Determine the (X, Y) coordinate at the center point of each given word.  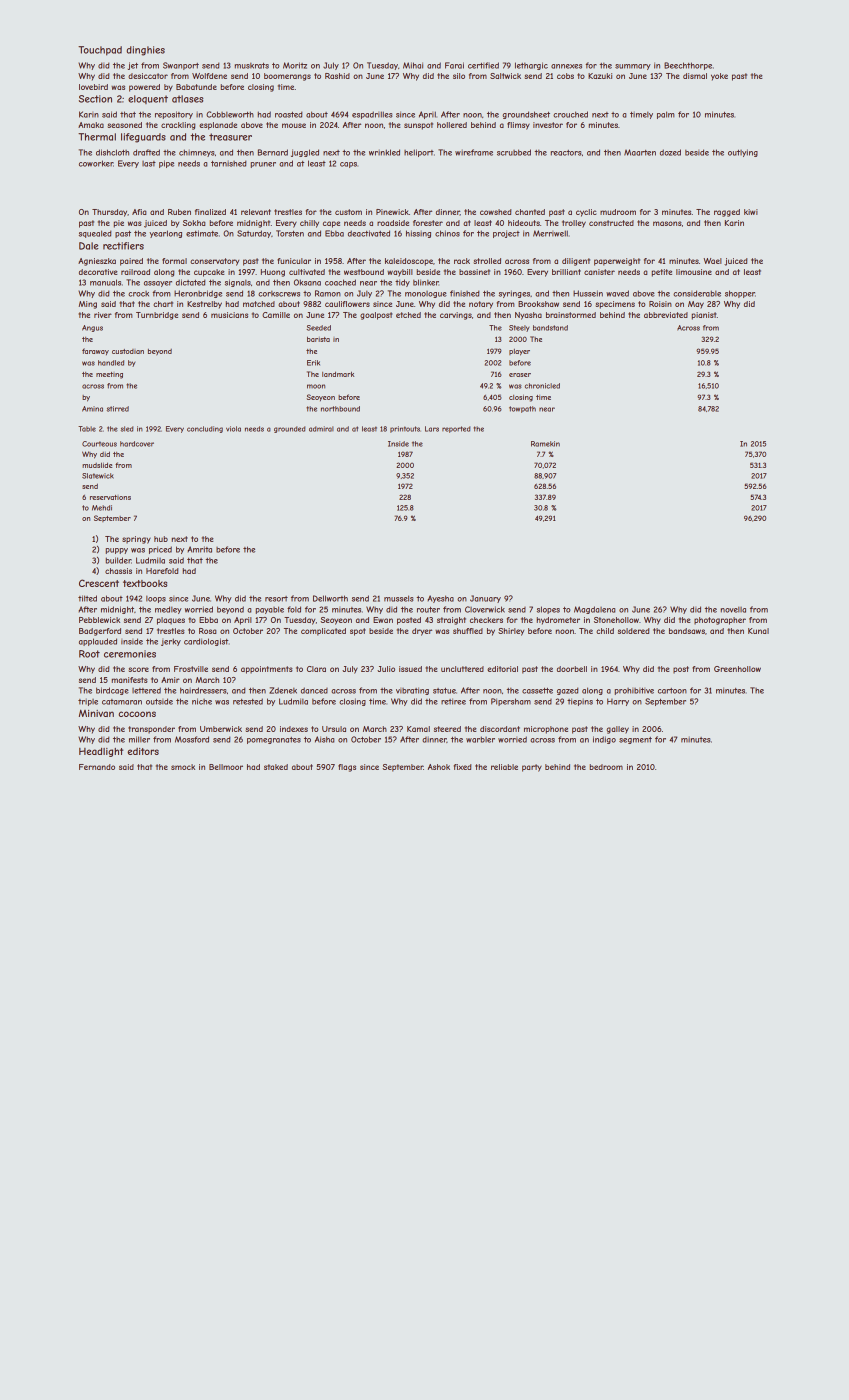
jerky (171, 642)
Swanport (181, 66)
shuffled (468, 631)
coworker (96, 163)
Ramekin (545, 444)
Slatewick (98, 476)
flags (347, 768)
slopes (548, 610)
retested (248, 701)
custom (348, 212)
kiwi (751, 212)
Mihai (413, 65)
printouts (405, 429)
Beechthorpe (688, 66)
